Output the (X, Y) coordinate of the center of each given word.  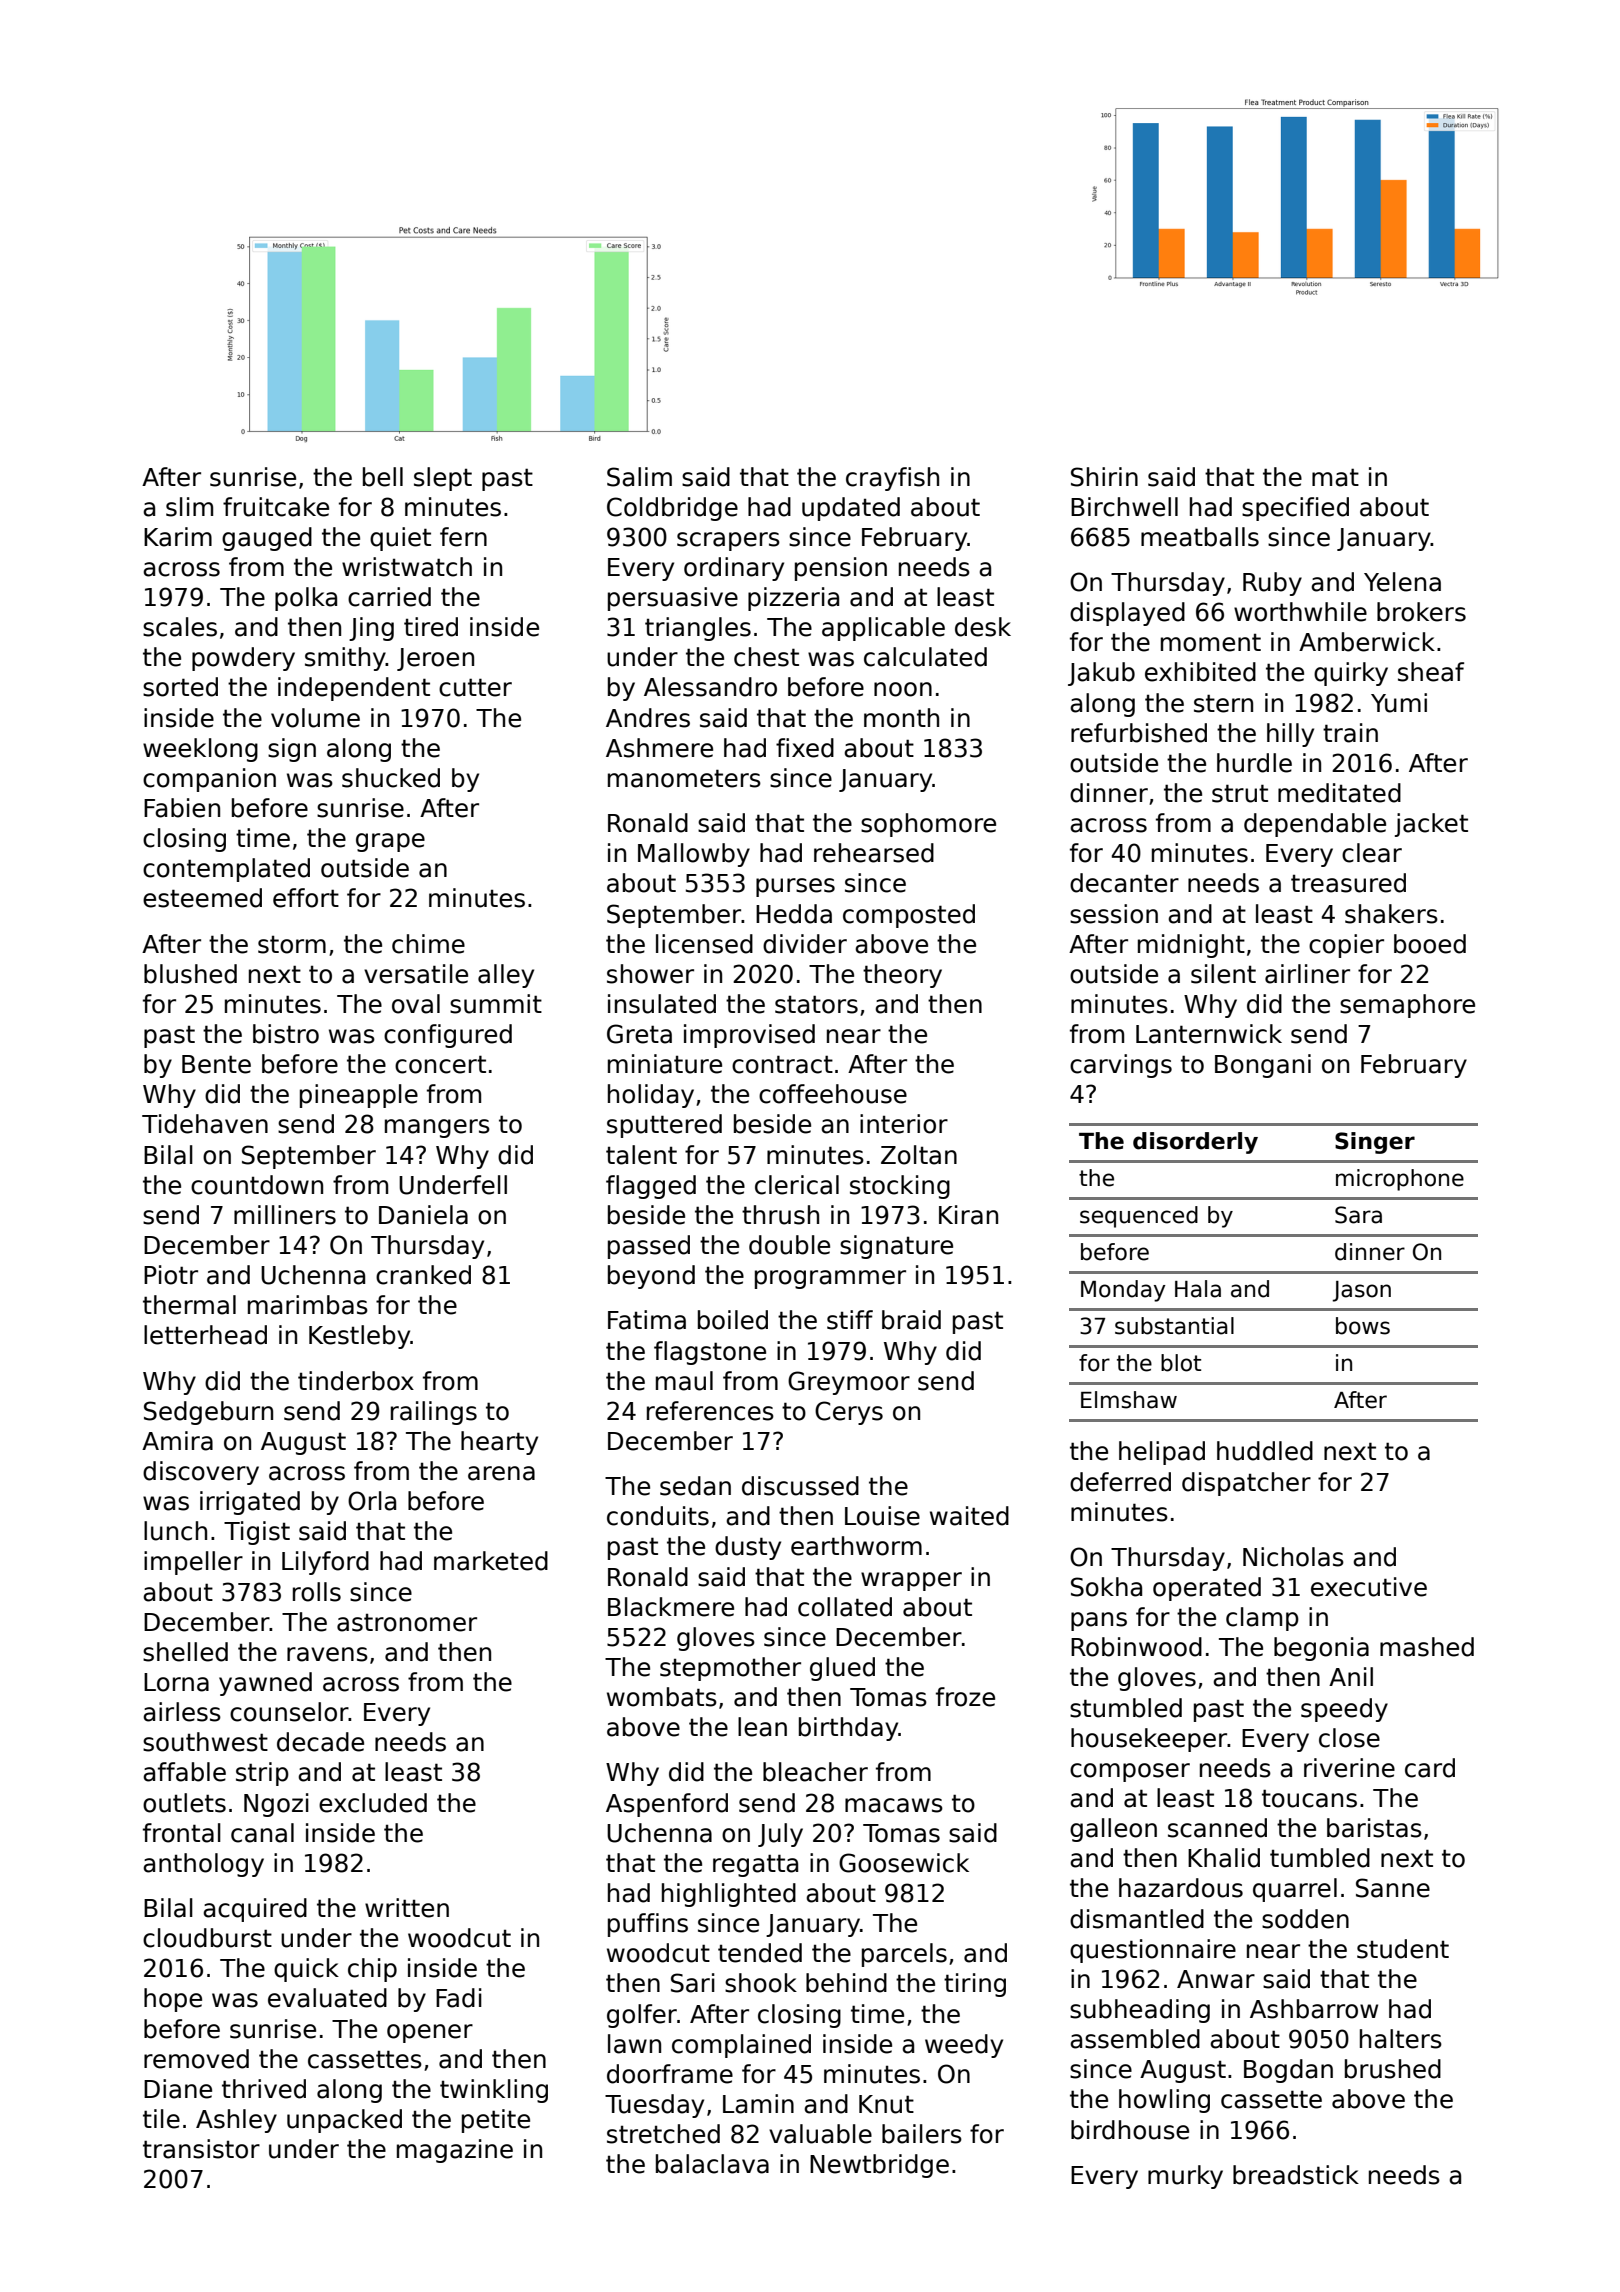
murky (1185, 2177)
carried (389, 597)
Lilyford (325, 1563)
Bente (216, 1064)
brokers (1421, 612)
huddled (1265, 1451)
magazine (455, 2151)
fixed (805, 748)
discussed (800, 1486)
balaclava (712, 2164)
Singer (1375, 1143)
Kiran (968, 1215)
